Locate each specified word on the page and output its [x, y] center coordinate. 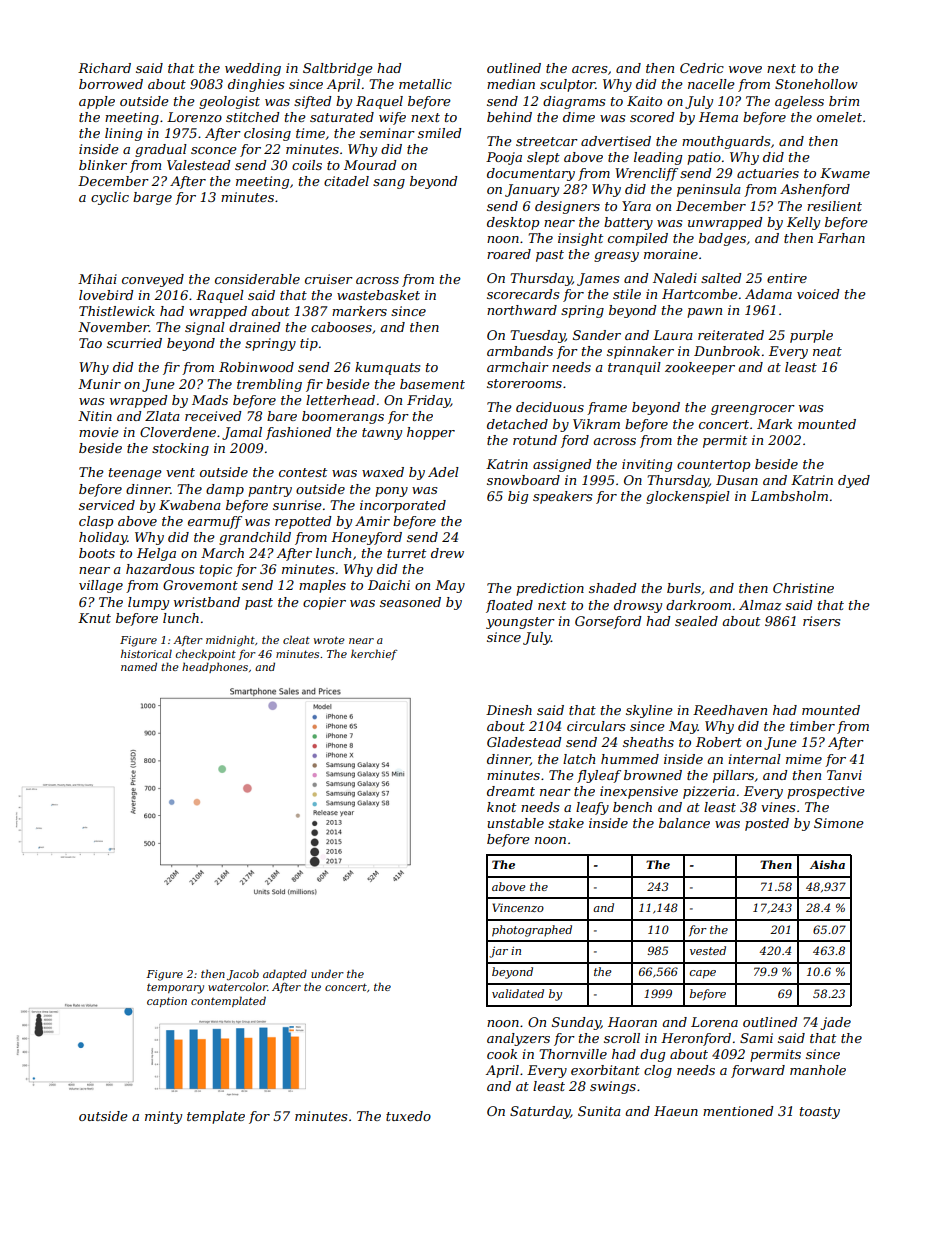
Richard [104, 68]
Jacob [243, 974]
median [511, 84]
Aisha [827, 864]
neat [827, 351]
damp [225, 490]
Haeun [676, 1111]
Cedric [702, 68]
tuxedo [408, 1116]
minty [163, 1117]
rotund [535, 440]
